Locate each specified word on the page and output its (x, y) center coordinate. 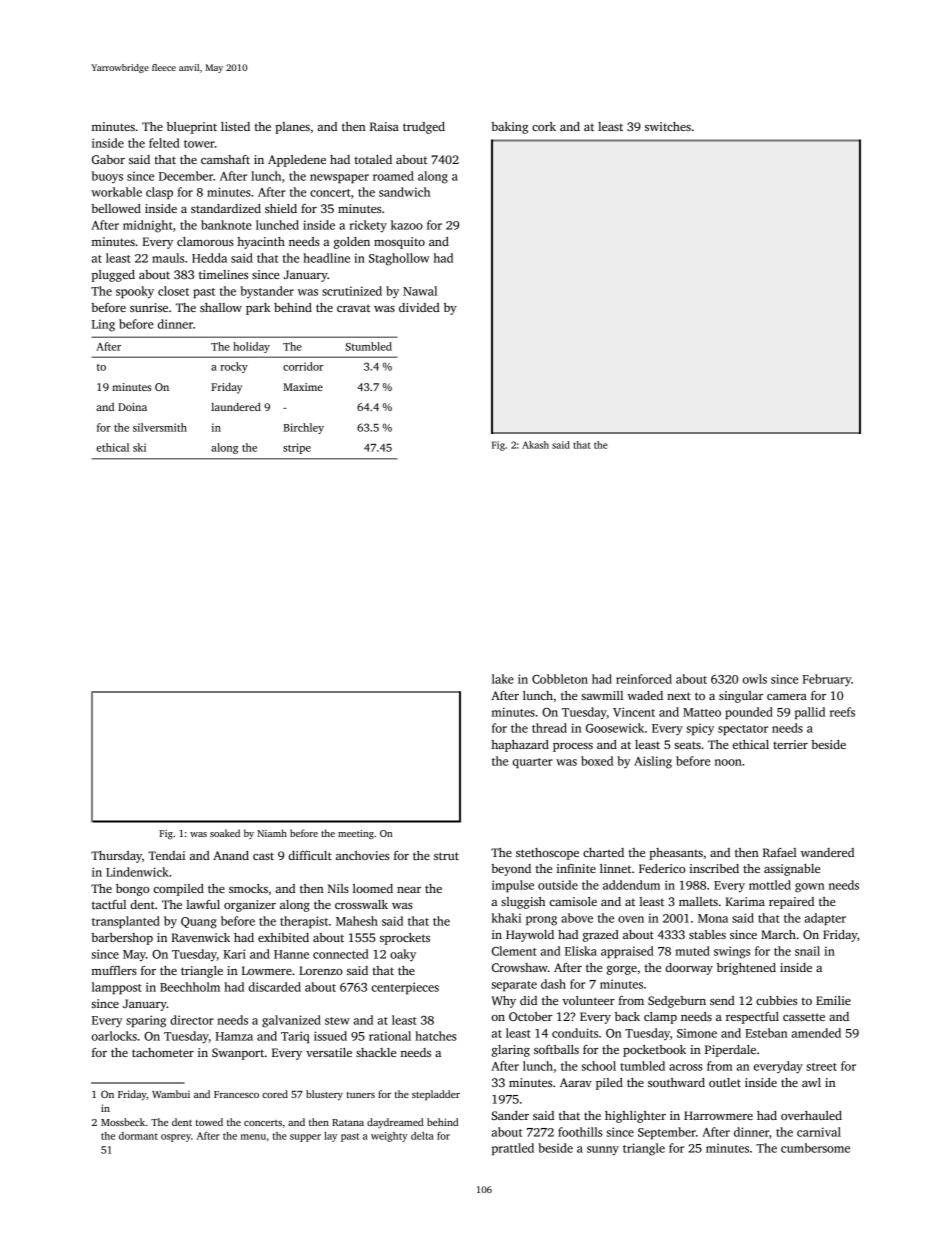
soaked (225, 833)
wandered (827, 852)
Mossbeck (123, 1122)
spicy (700, 729)
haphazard (520, 746)
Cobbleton (560, 679)
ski (139, 447)
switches (668, 126)
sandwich (404, 192)
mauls (168, 258)
